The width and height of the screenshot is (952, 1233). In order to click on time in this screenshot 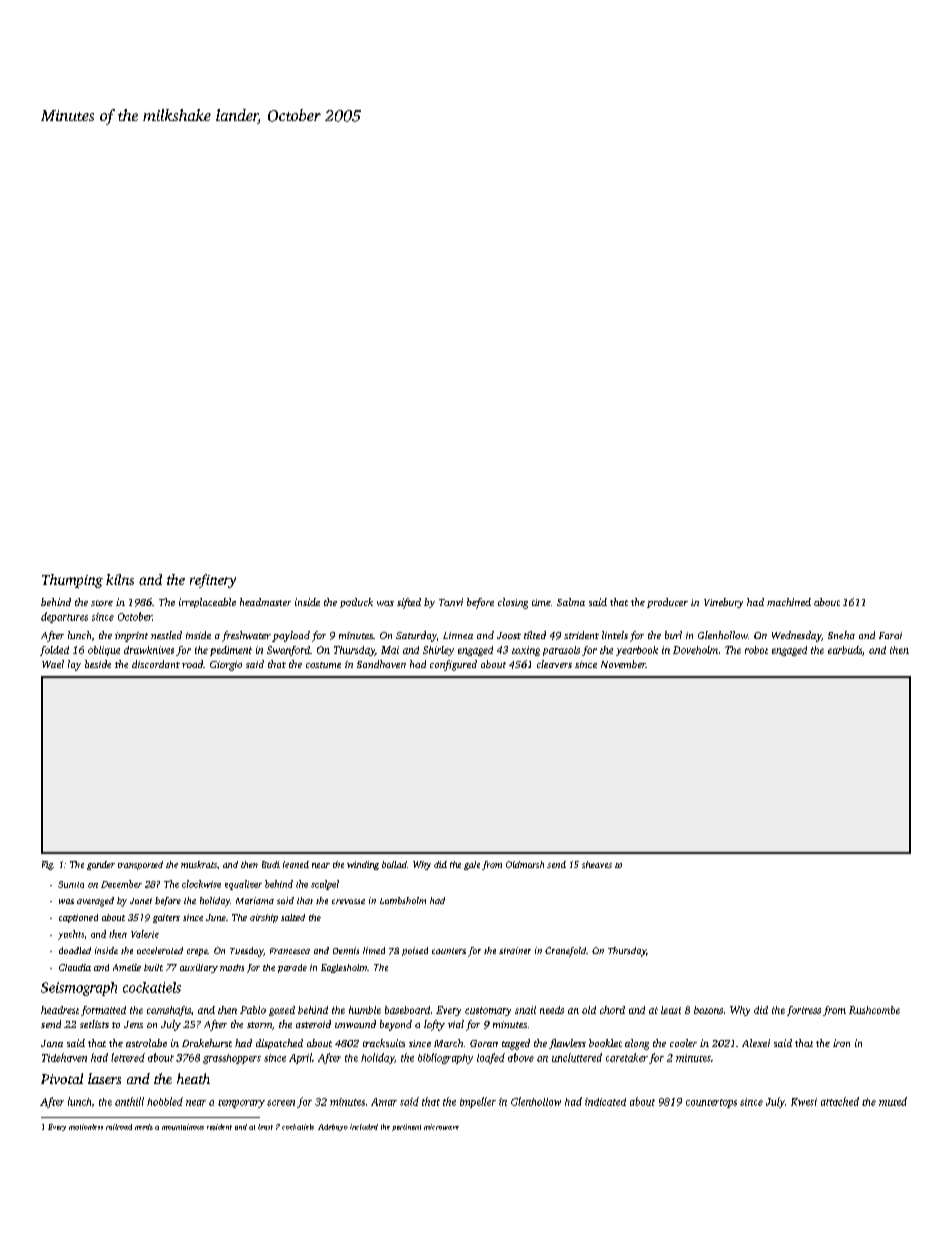, I will do `click(541, 602)`.
